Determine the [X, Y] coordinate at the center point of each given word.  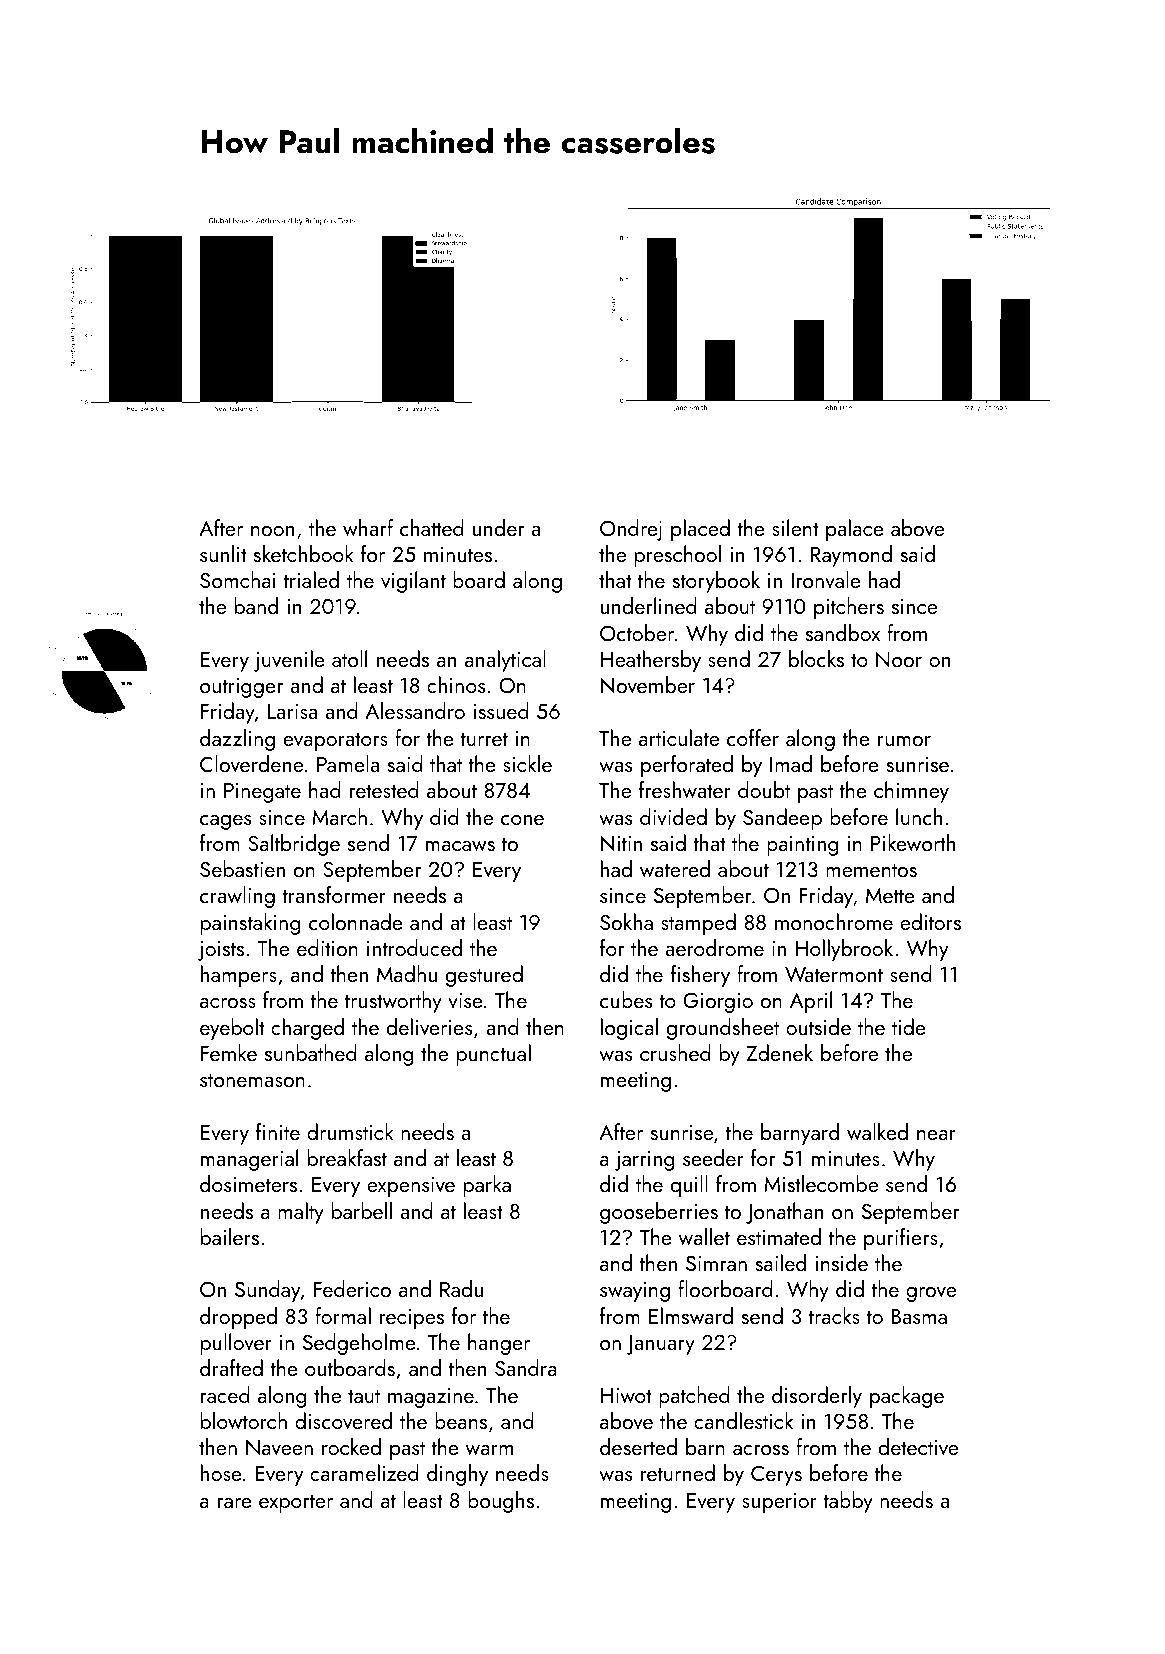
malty [301, 1213]
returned [678, 1472]
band [256, 605]
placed [700, 530]
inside [842, 1262]
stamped [698, 924]
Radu [461, 1288]
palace [855, 530]
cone [522, 820]
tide [909, 1026]
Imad [791, 763]
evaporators [336, 741]
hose [221, 1472]
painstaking [251, 924]
